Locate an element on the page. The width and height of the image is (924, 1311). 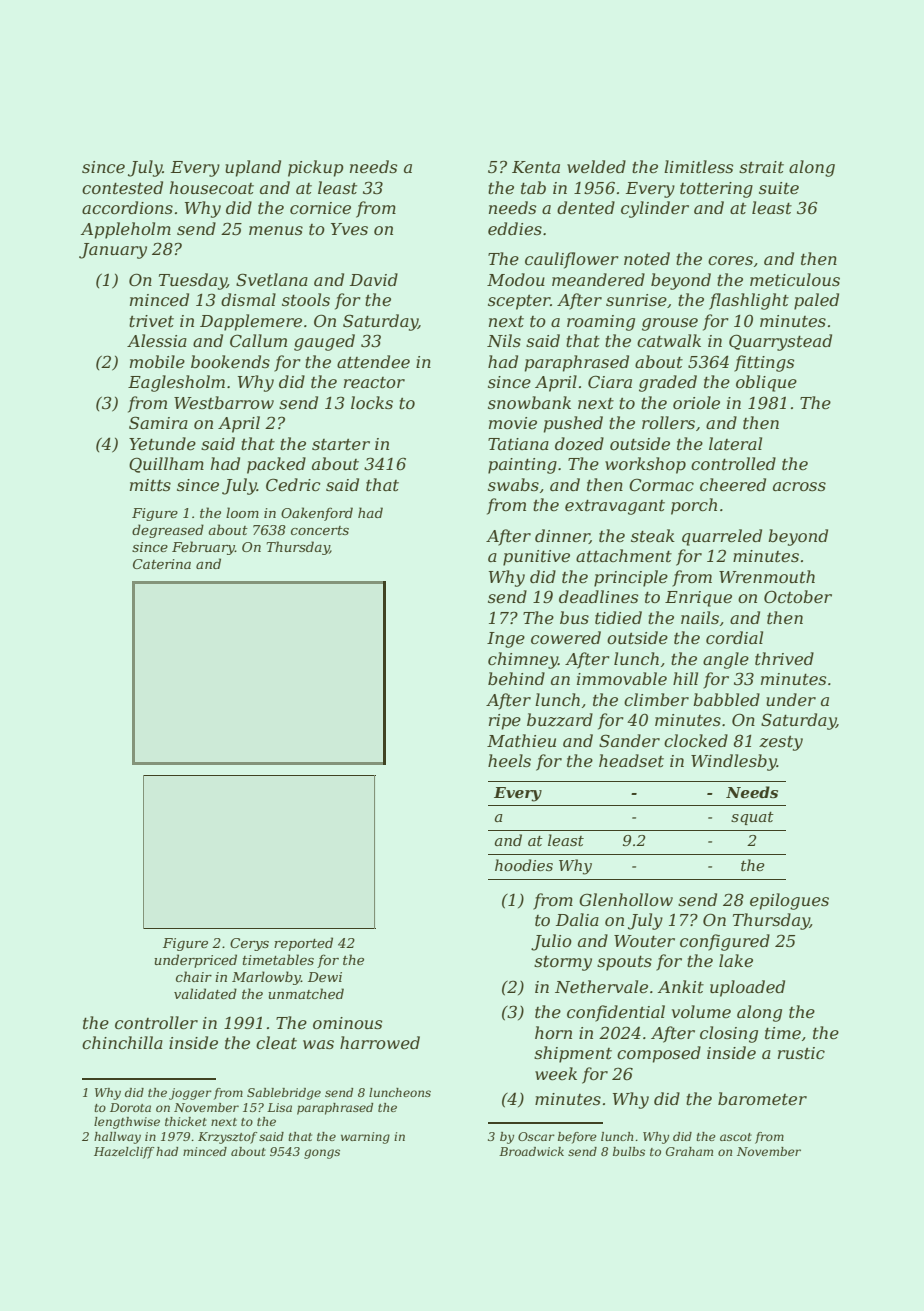
hoodies is located at coordinates (524, 865).
